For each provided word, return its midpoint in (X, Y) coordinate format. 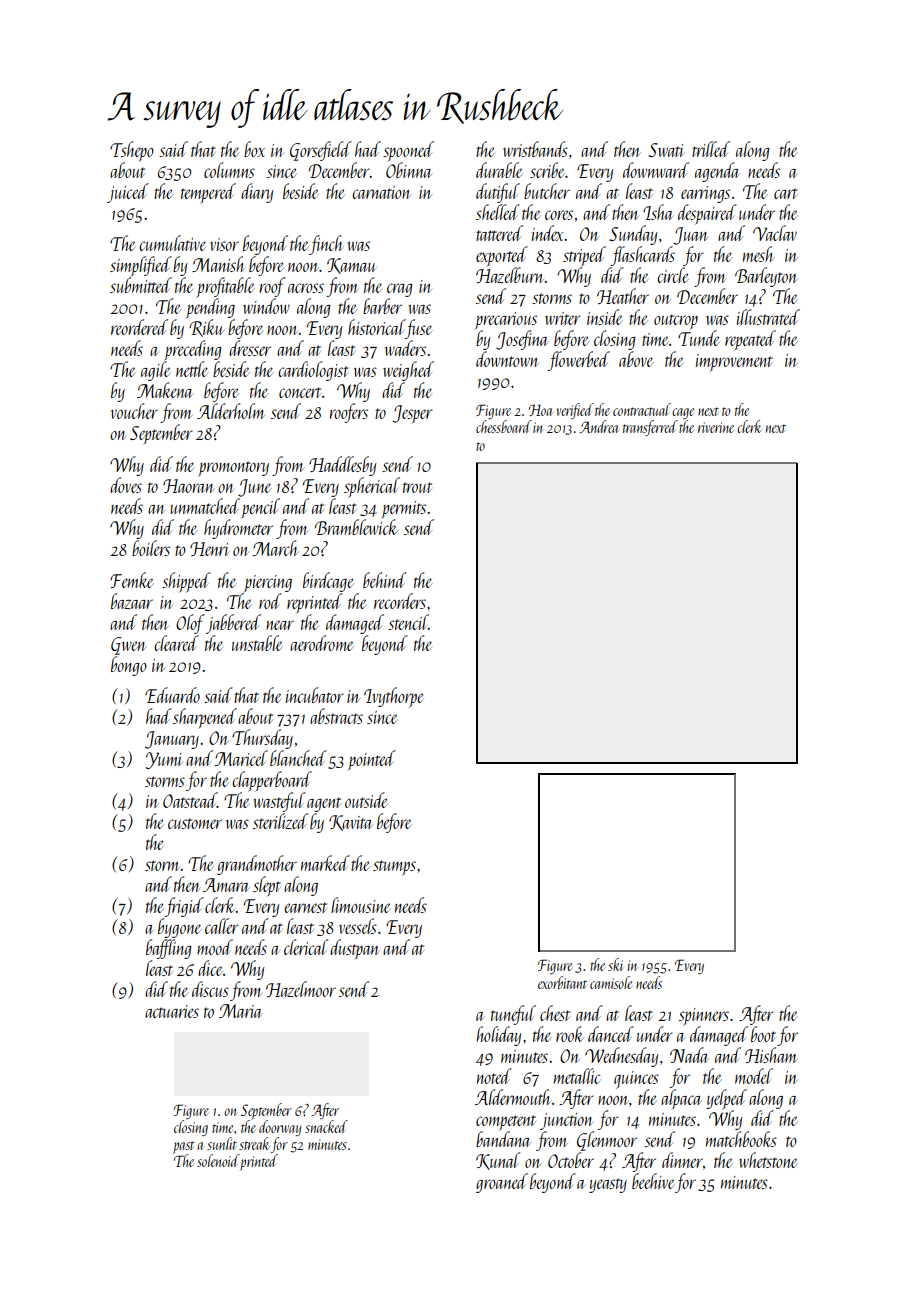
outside (366, 800)
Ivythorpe (393, 697)
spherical (372, 487)
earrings (705, 194)
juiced (128, 193)
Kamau (352, 266)
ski (615, 964)
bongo (129, 666)
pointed (371, 760)
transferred (650, 428)
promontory (234, 468)
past (184, 1147)
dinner (682, 1160)
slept (267, 886)
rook (569, 1034)
